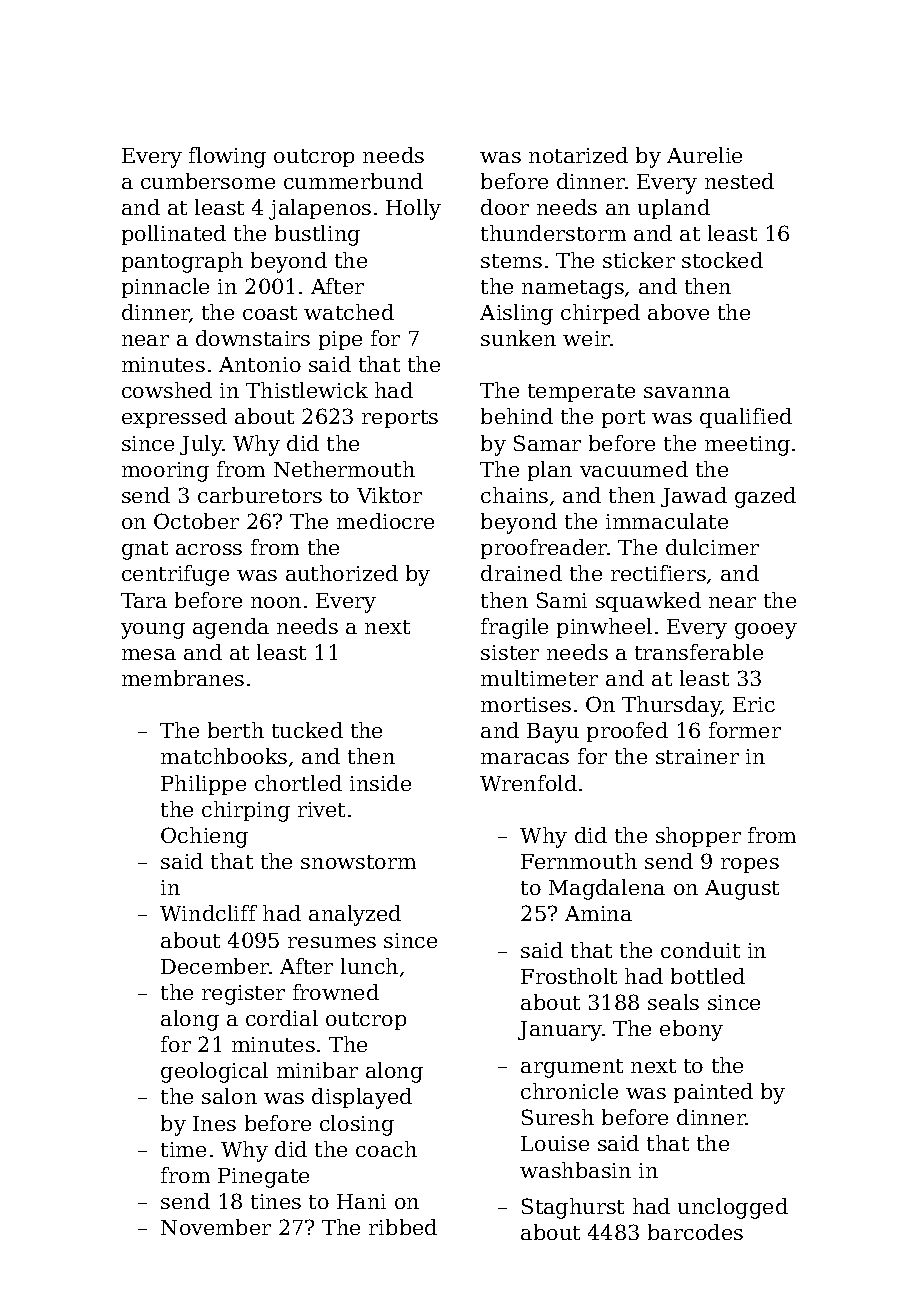  I want to click on stems, so click(511, 261).
